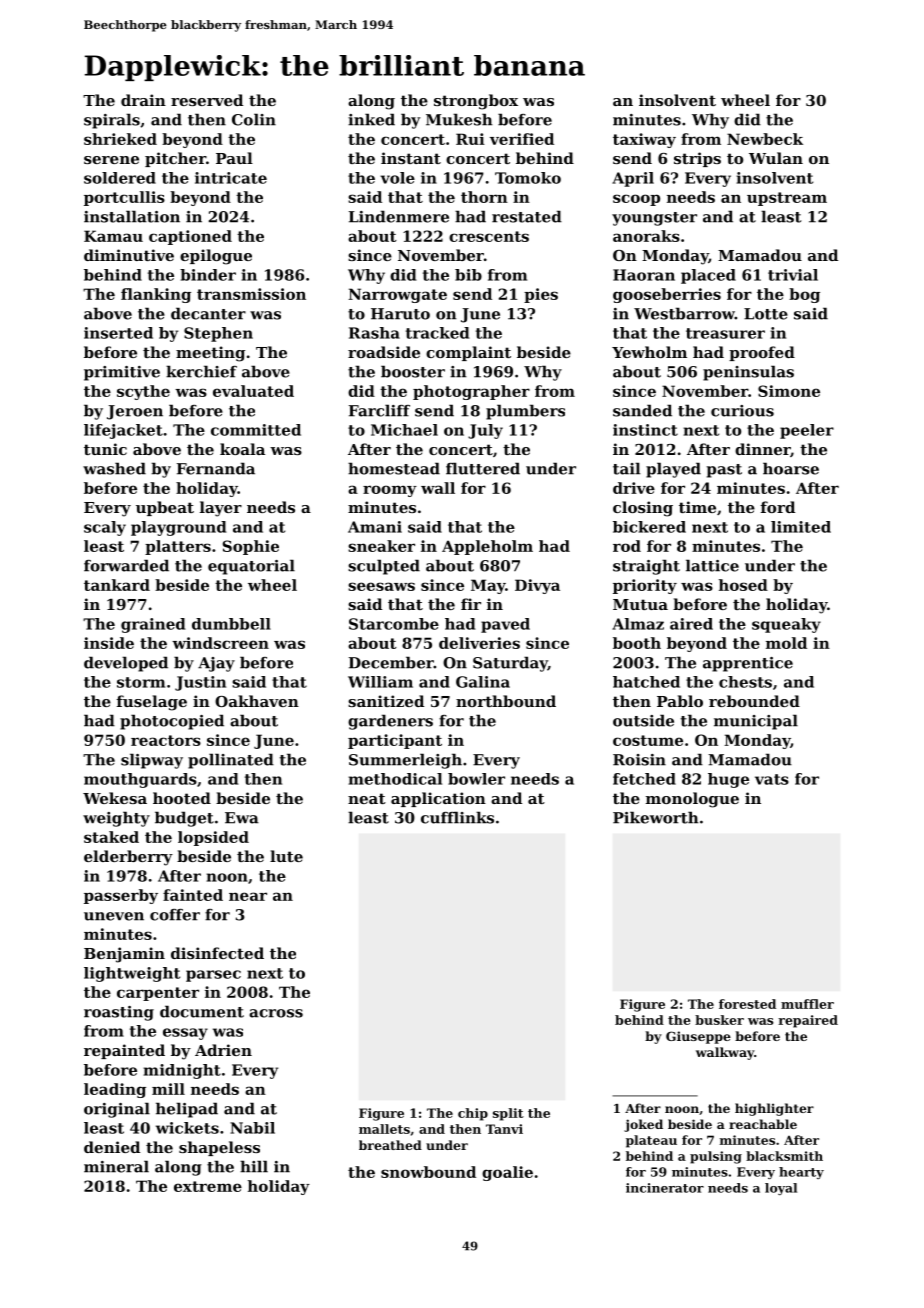  I want to click on roasting, so click(119, 1013).
